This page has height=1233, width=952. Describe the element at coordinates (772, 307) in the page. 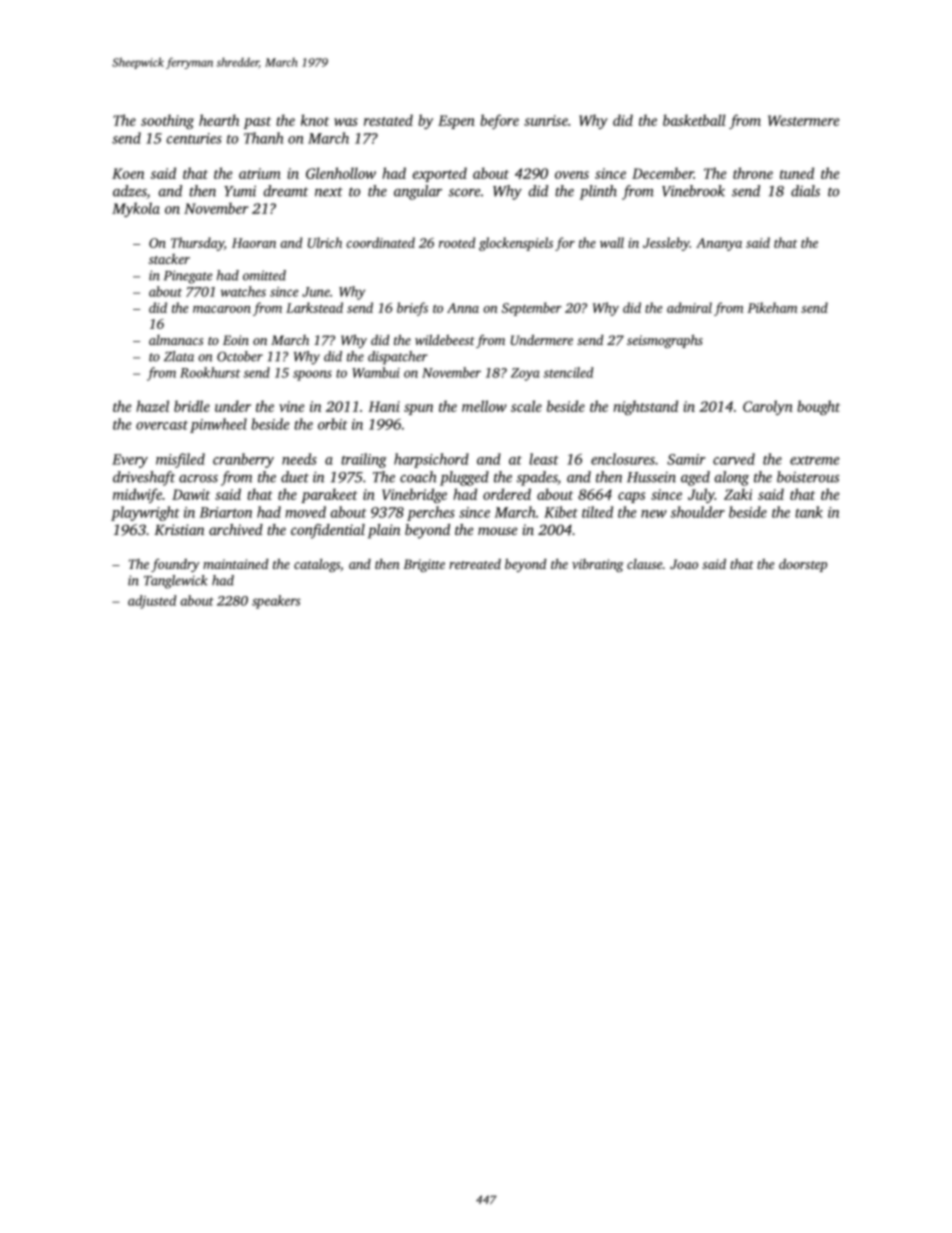

I see `Pikeham` at that location.
